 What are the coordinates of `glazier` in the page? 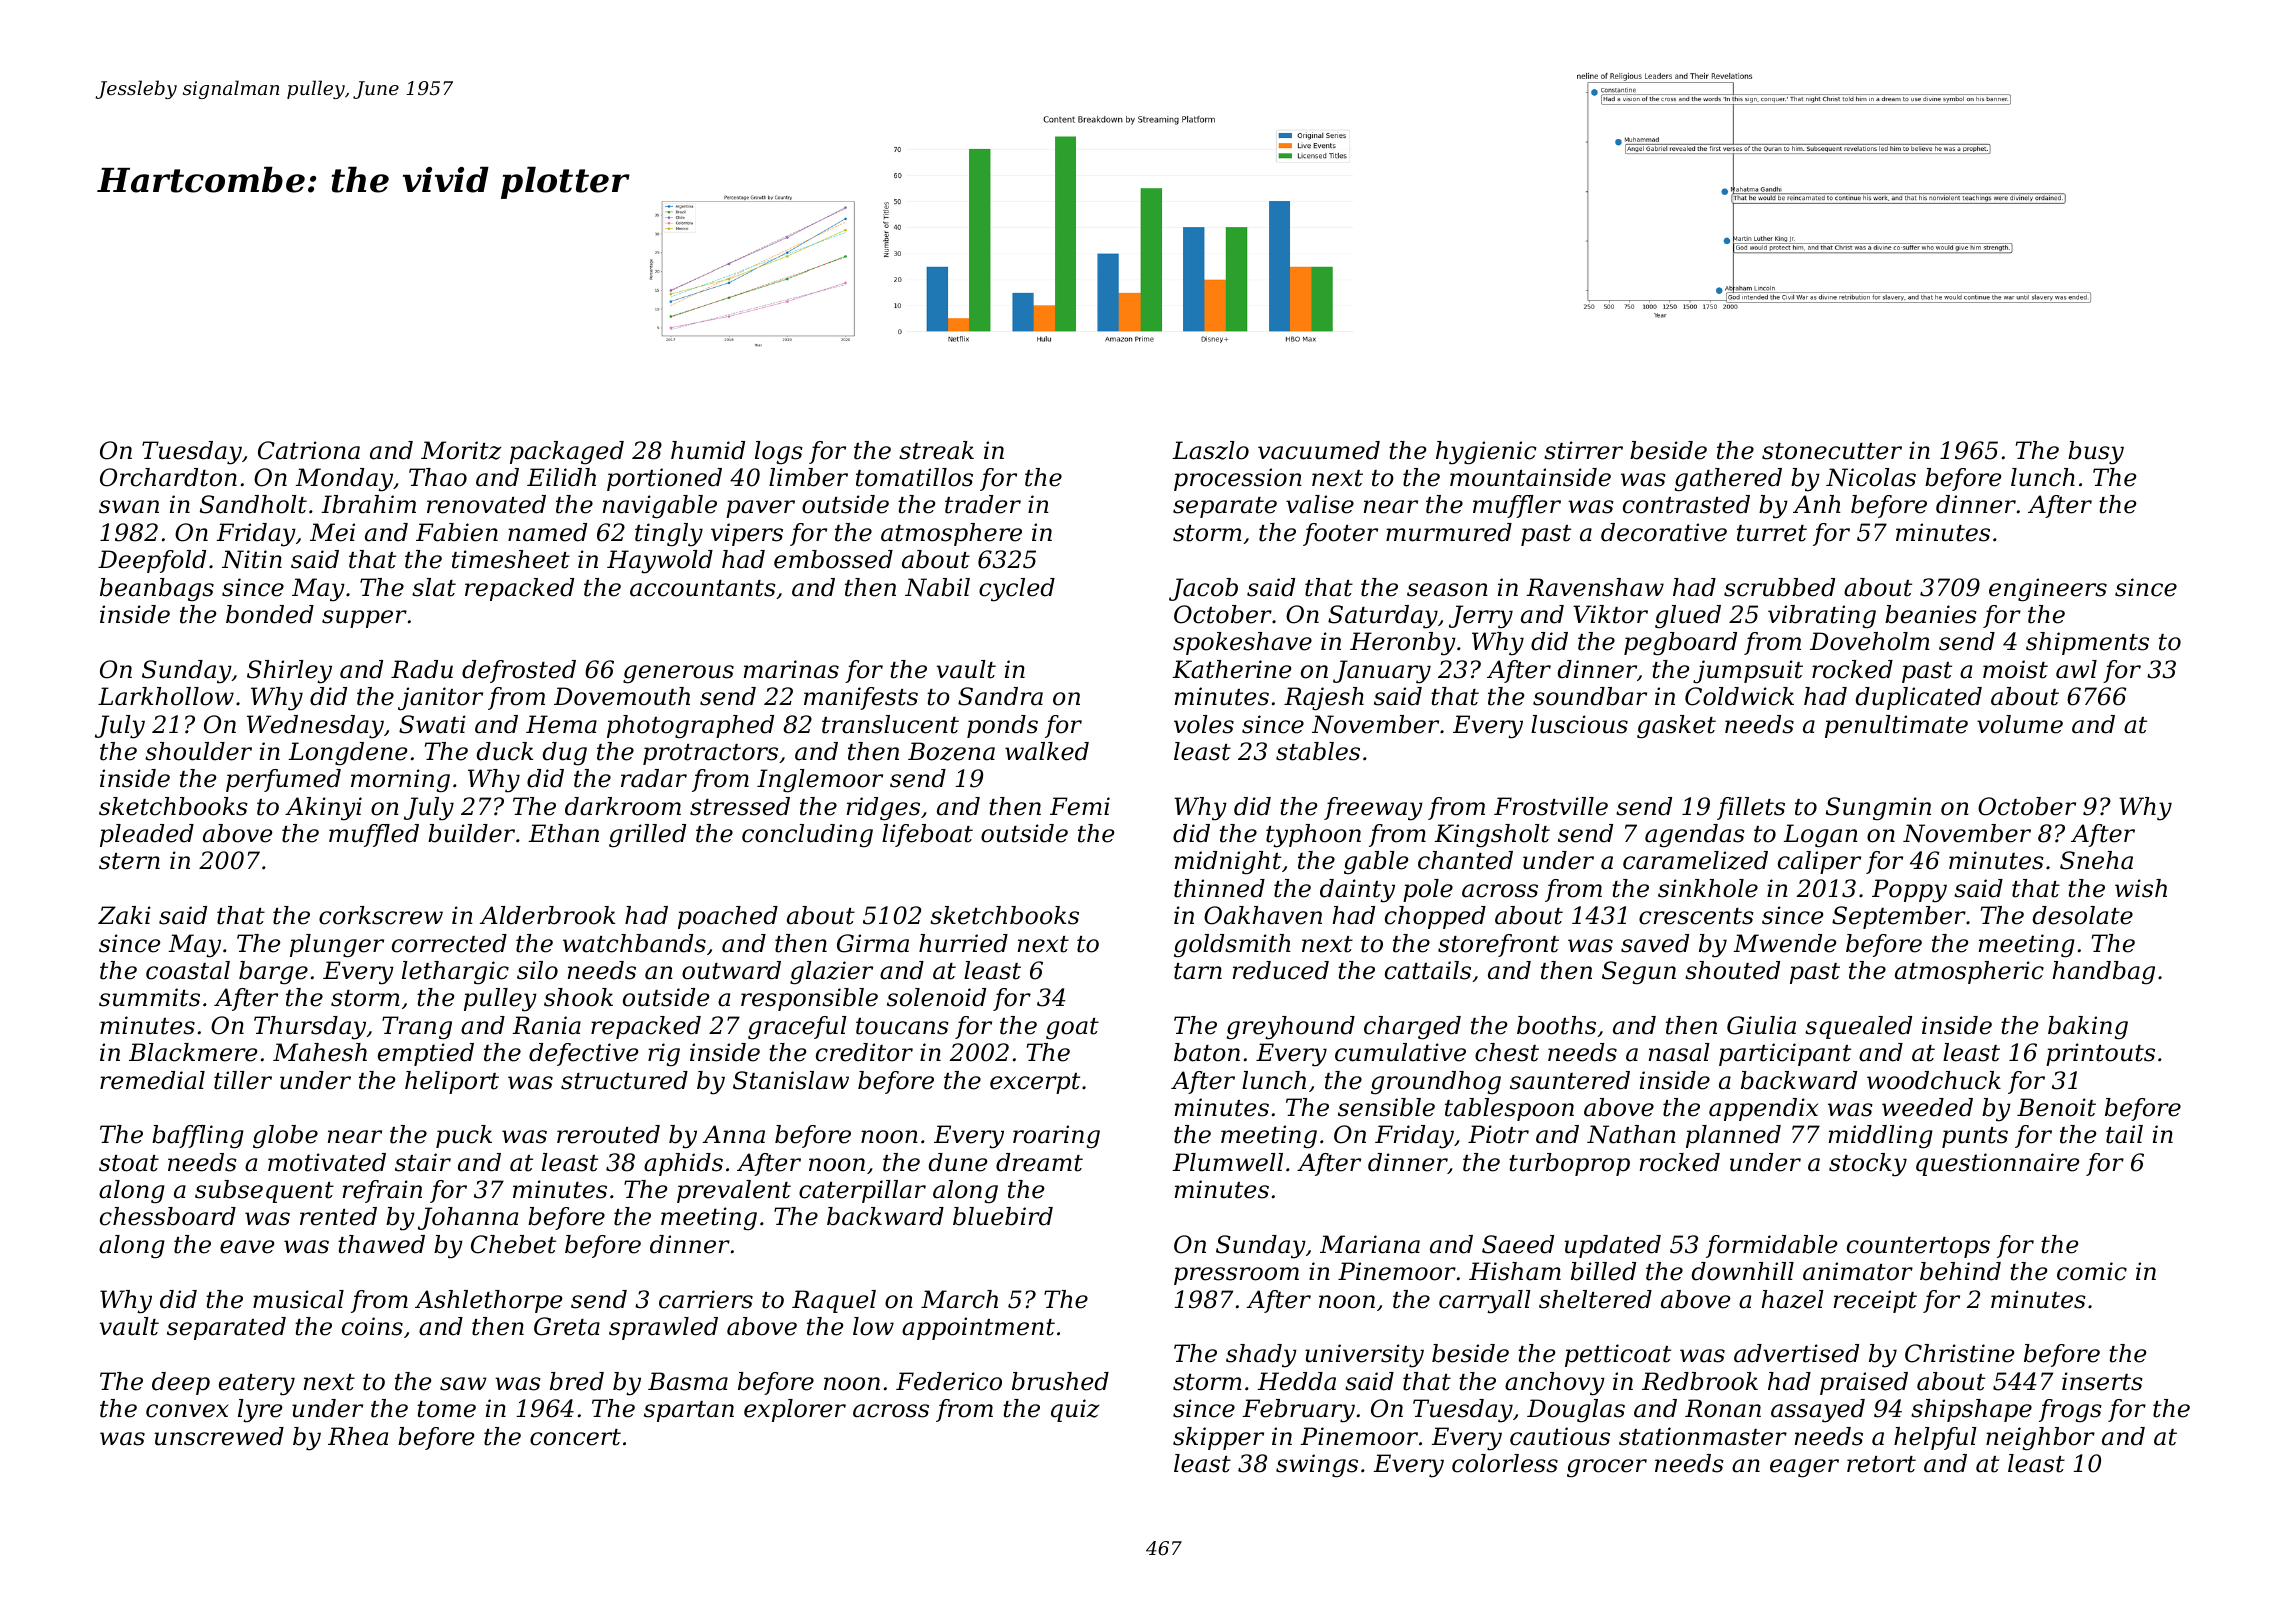 It's located at (831, 973).
